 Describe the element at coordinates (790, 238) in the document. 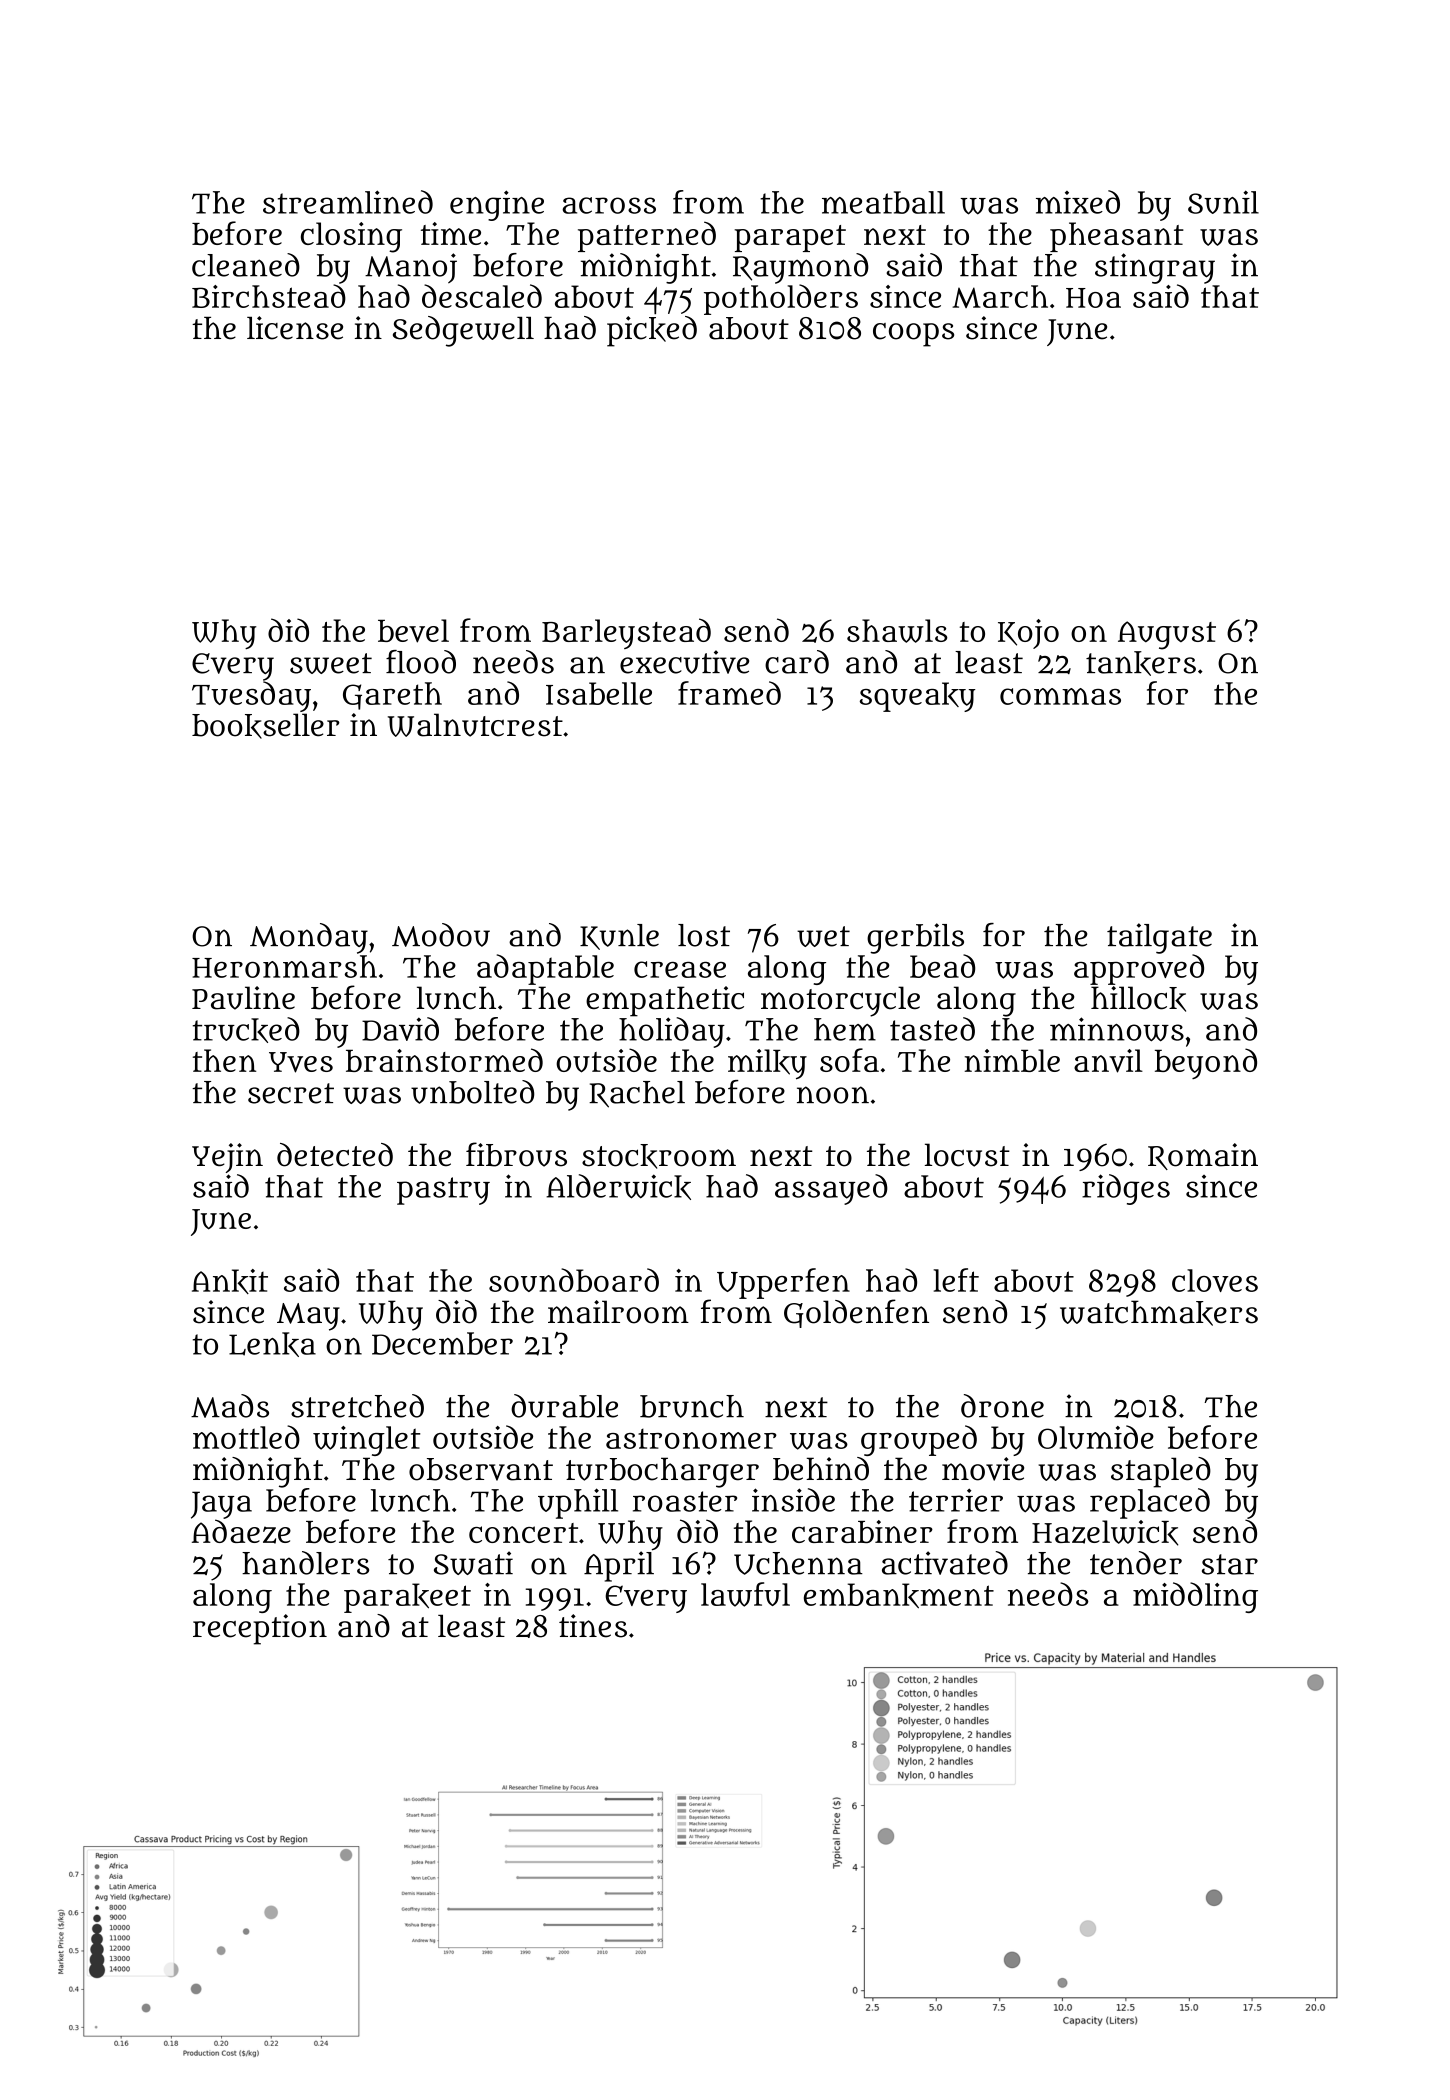

I see `parapet` at that location.
